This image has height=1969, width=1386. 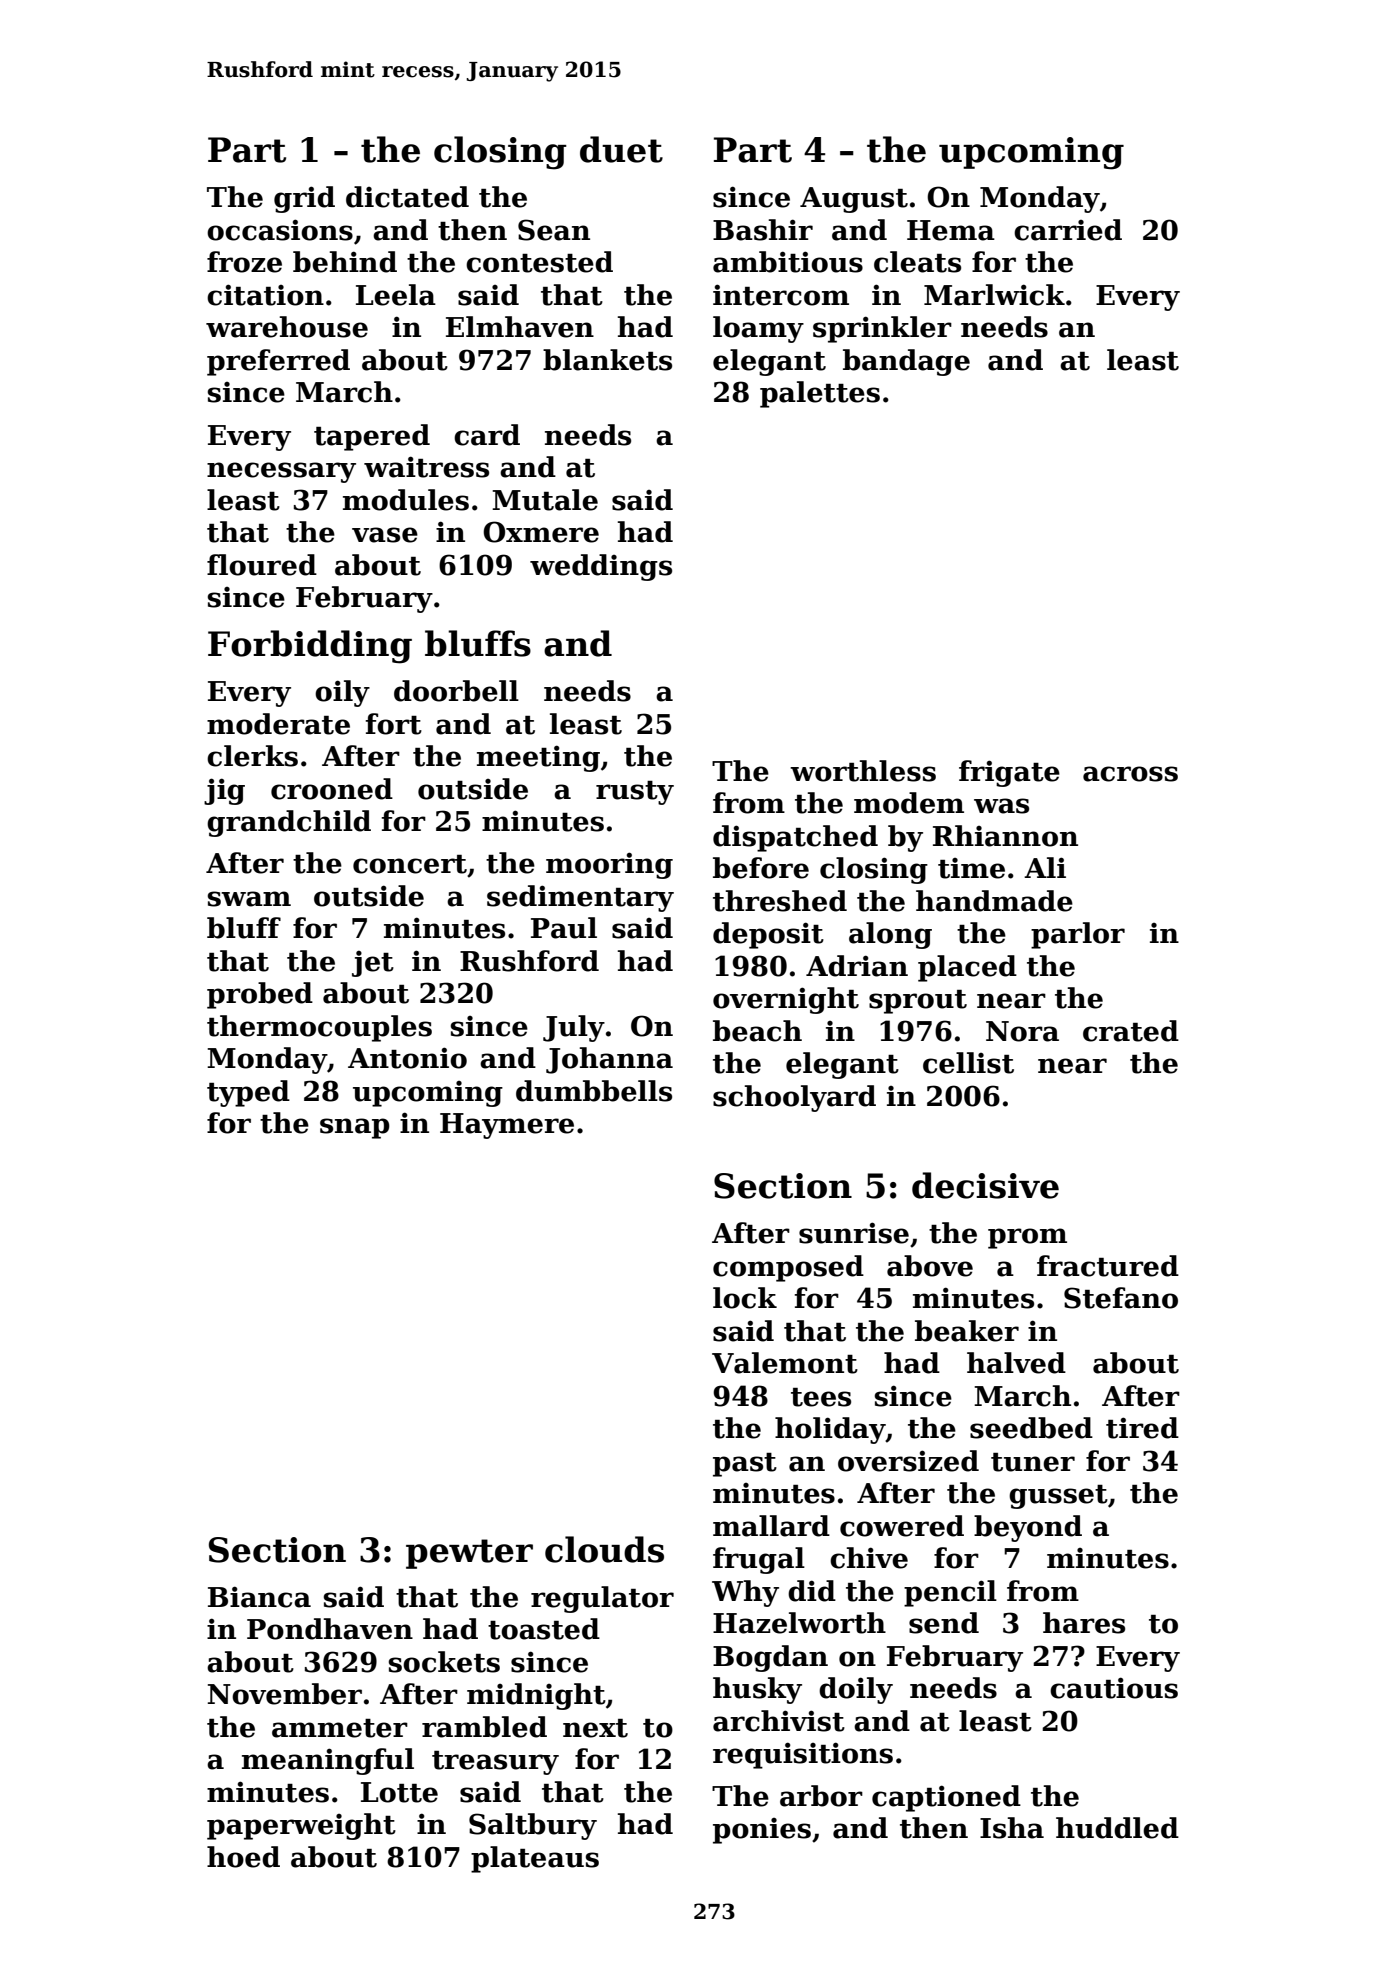 What do you see at coordinates (248, 1093) in the image?
I see `typed` at bounding box center [248, 1093].
